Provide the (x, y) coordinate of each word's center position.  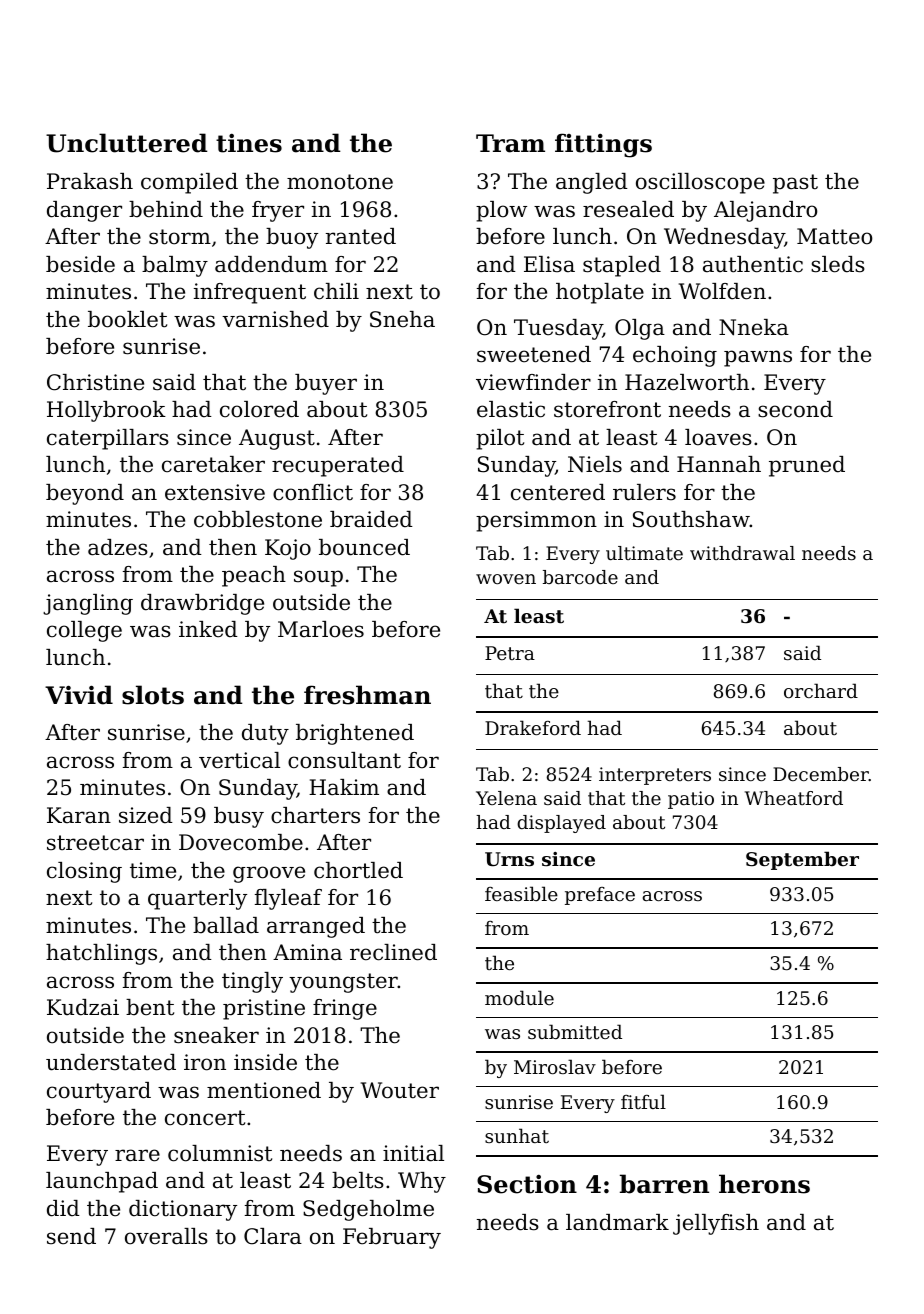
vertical (239, 760)
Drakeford (533, 727)
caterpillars (108, 439)
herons (764, 1184)
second (795, 409)
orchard (821, 690)
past (795, 184)
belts (358, 1180)
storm (180, 237)
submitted (575, 1031)
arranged (316, 927)
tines (249, 143)
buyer (326, 384)
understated (111, 1062)
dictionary (183, 1210)
